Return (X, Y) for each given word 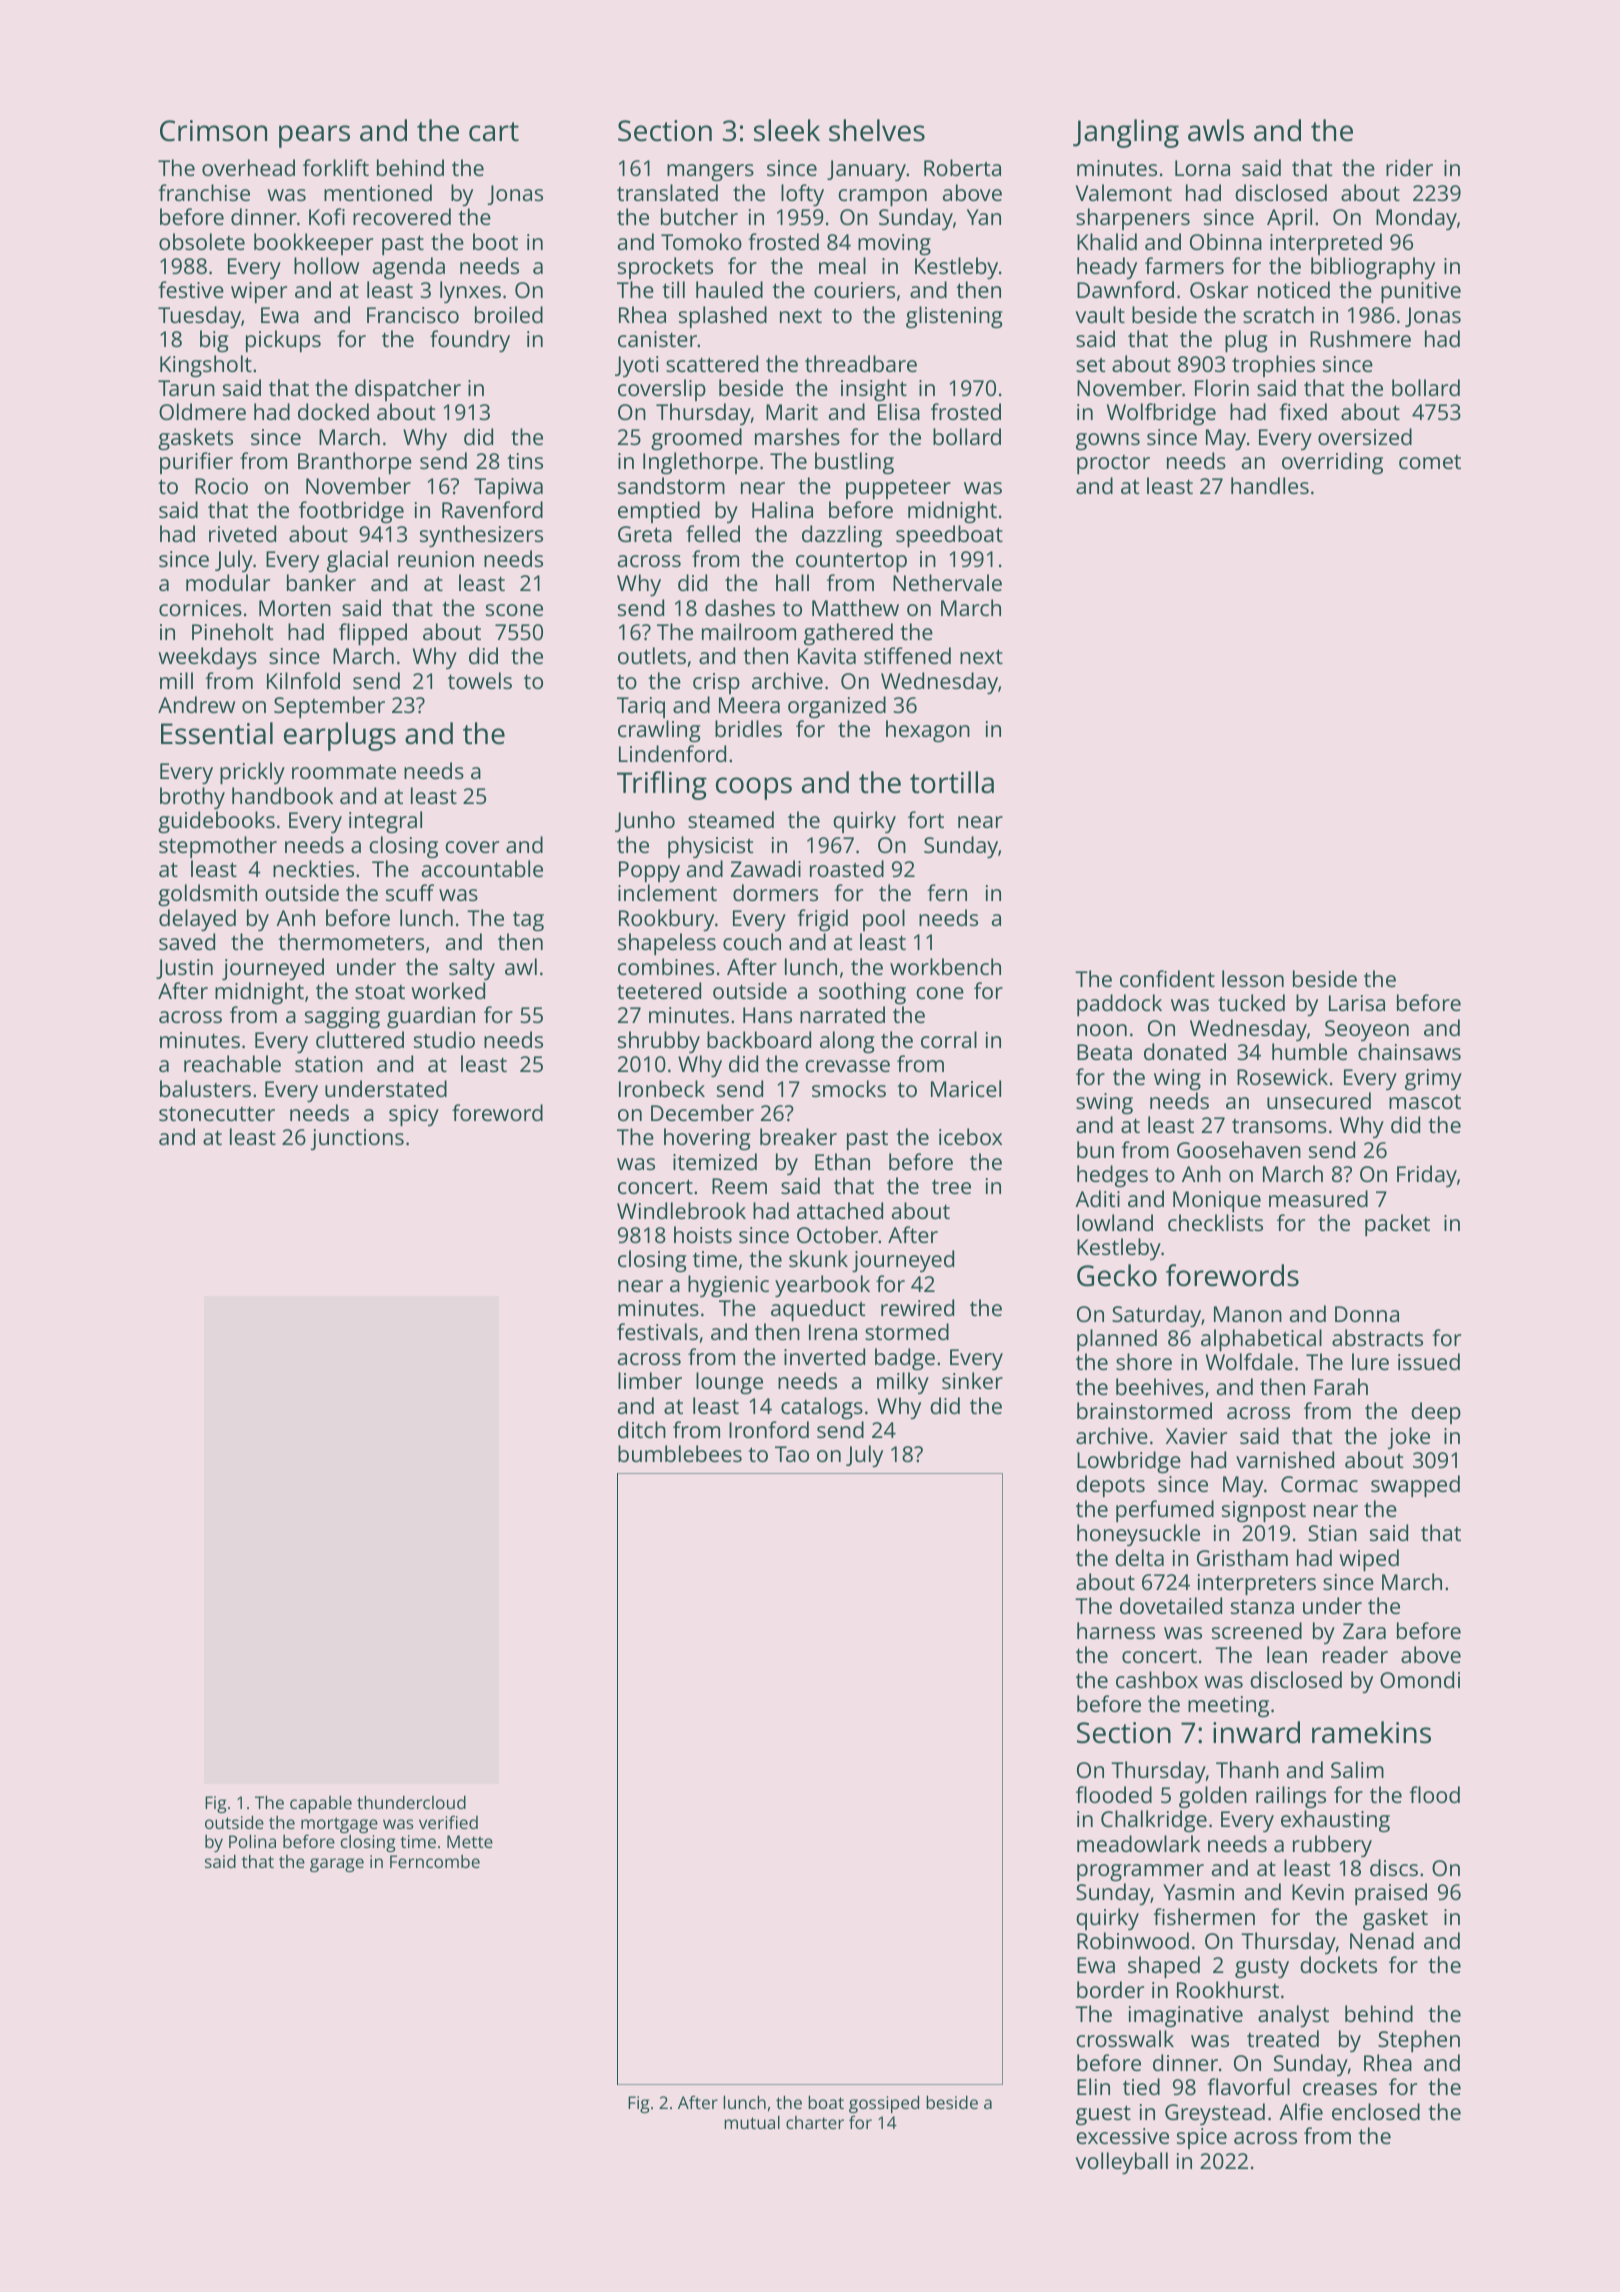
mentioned (378, 192)
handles (1270, 485)
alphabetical (1261, 1340)
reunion (436, 559)
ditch (642, 1429)
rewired (917, 1307)
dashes (740, 607)
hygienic (728, 1286)
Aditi (1097, 1198)
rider (1409, 167)
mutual (752, 2122)
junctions (357, 1139)
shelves (877, 130)
